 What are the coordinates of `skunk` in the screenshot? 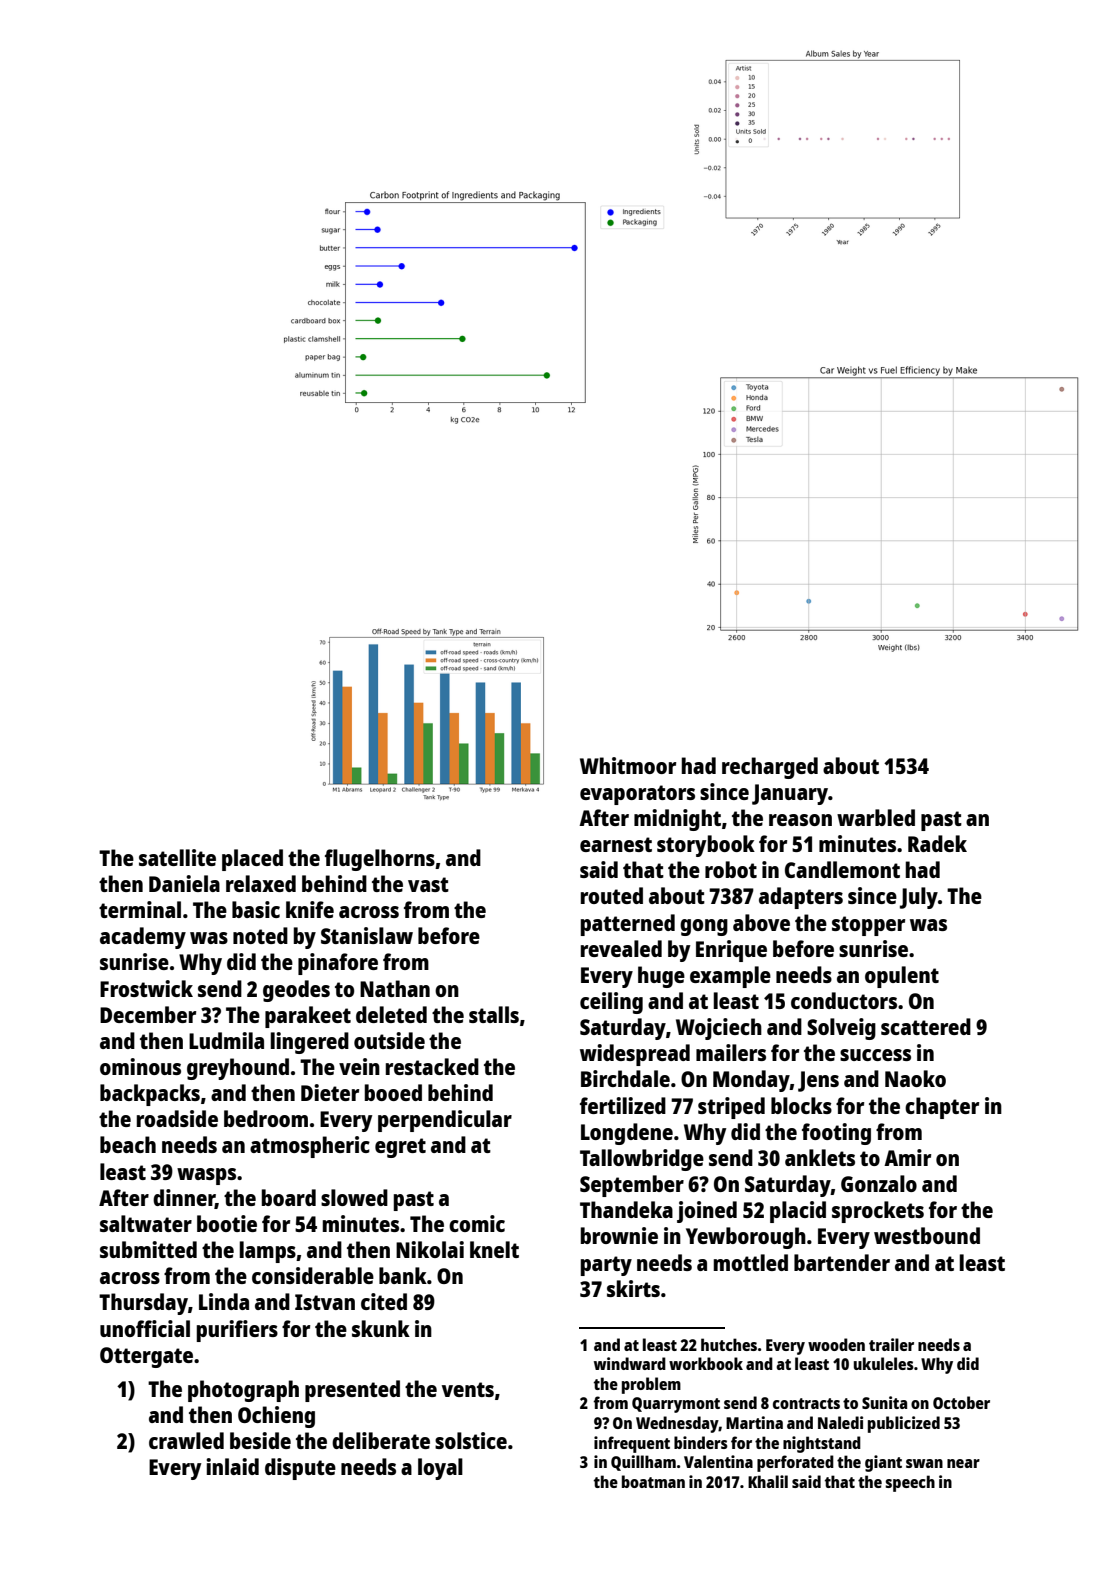 It's located at (381, 1328).
